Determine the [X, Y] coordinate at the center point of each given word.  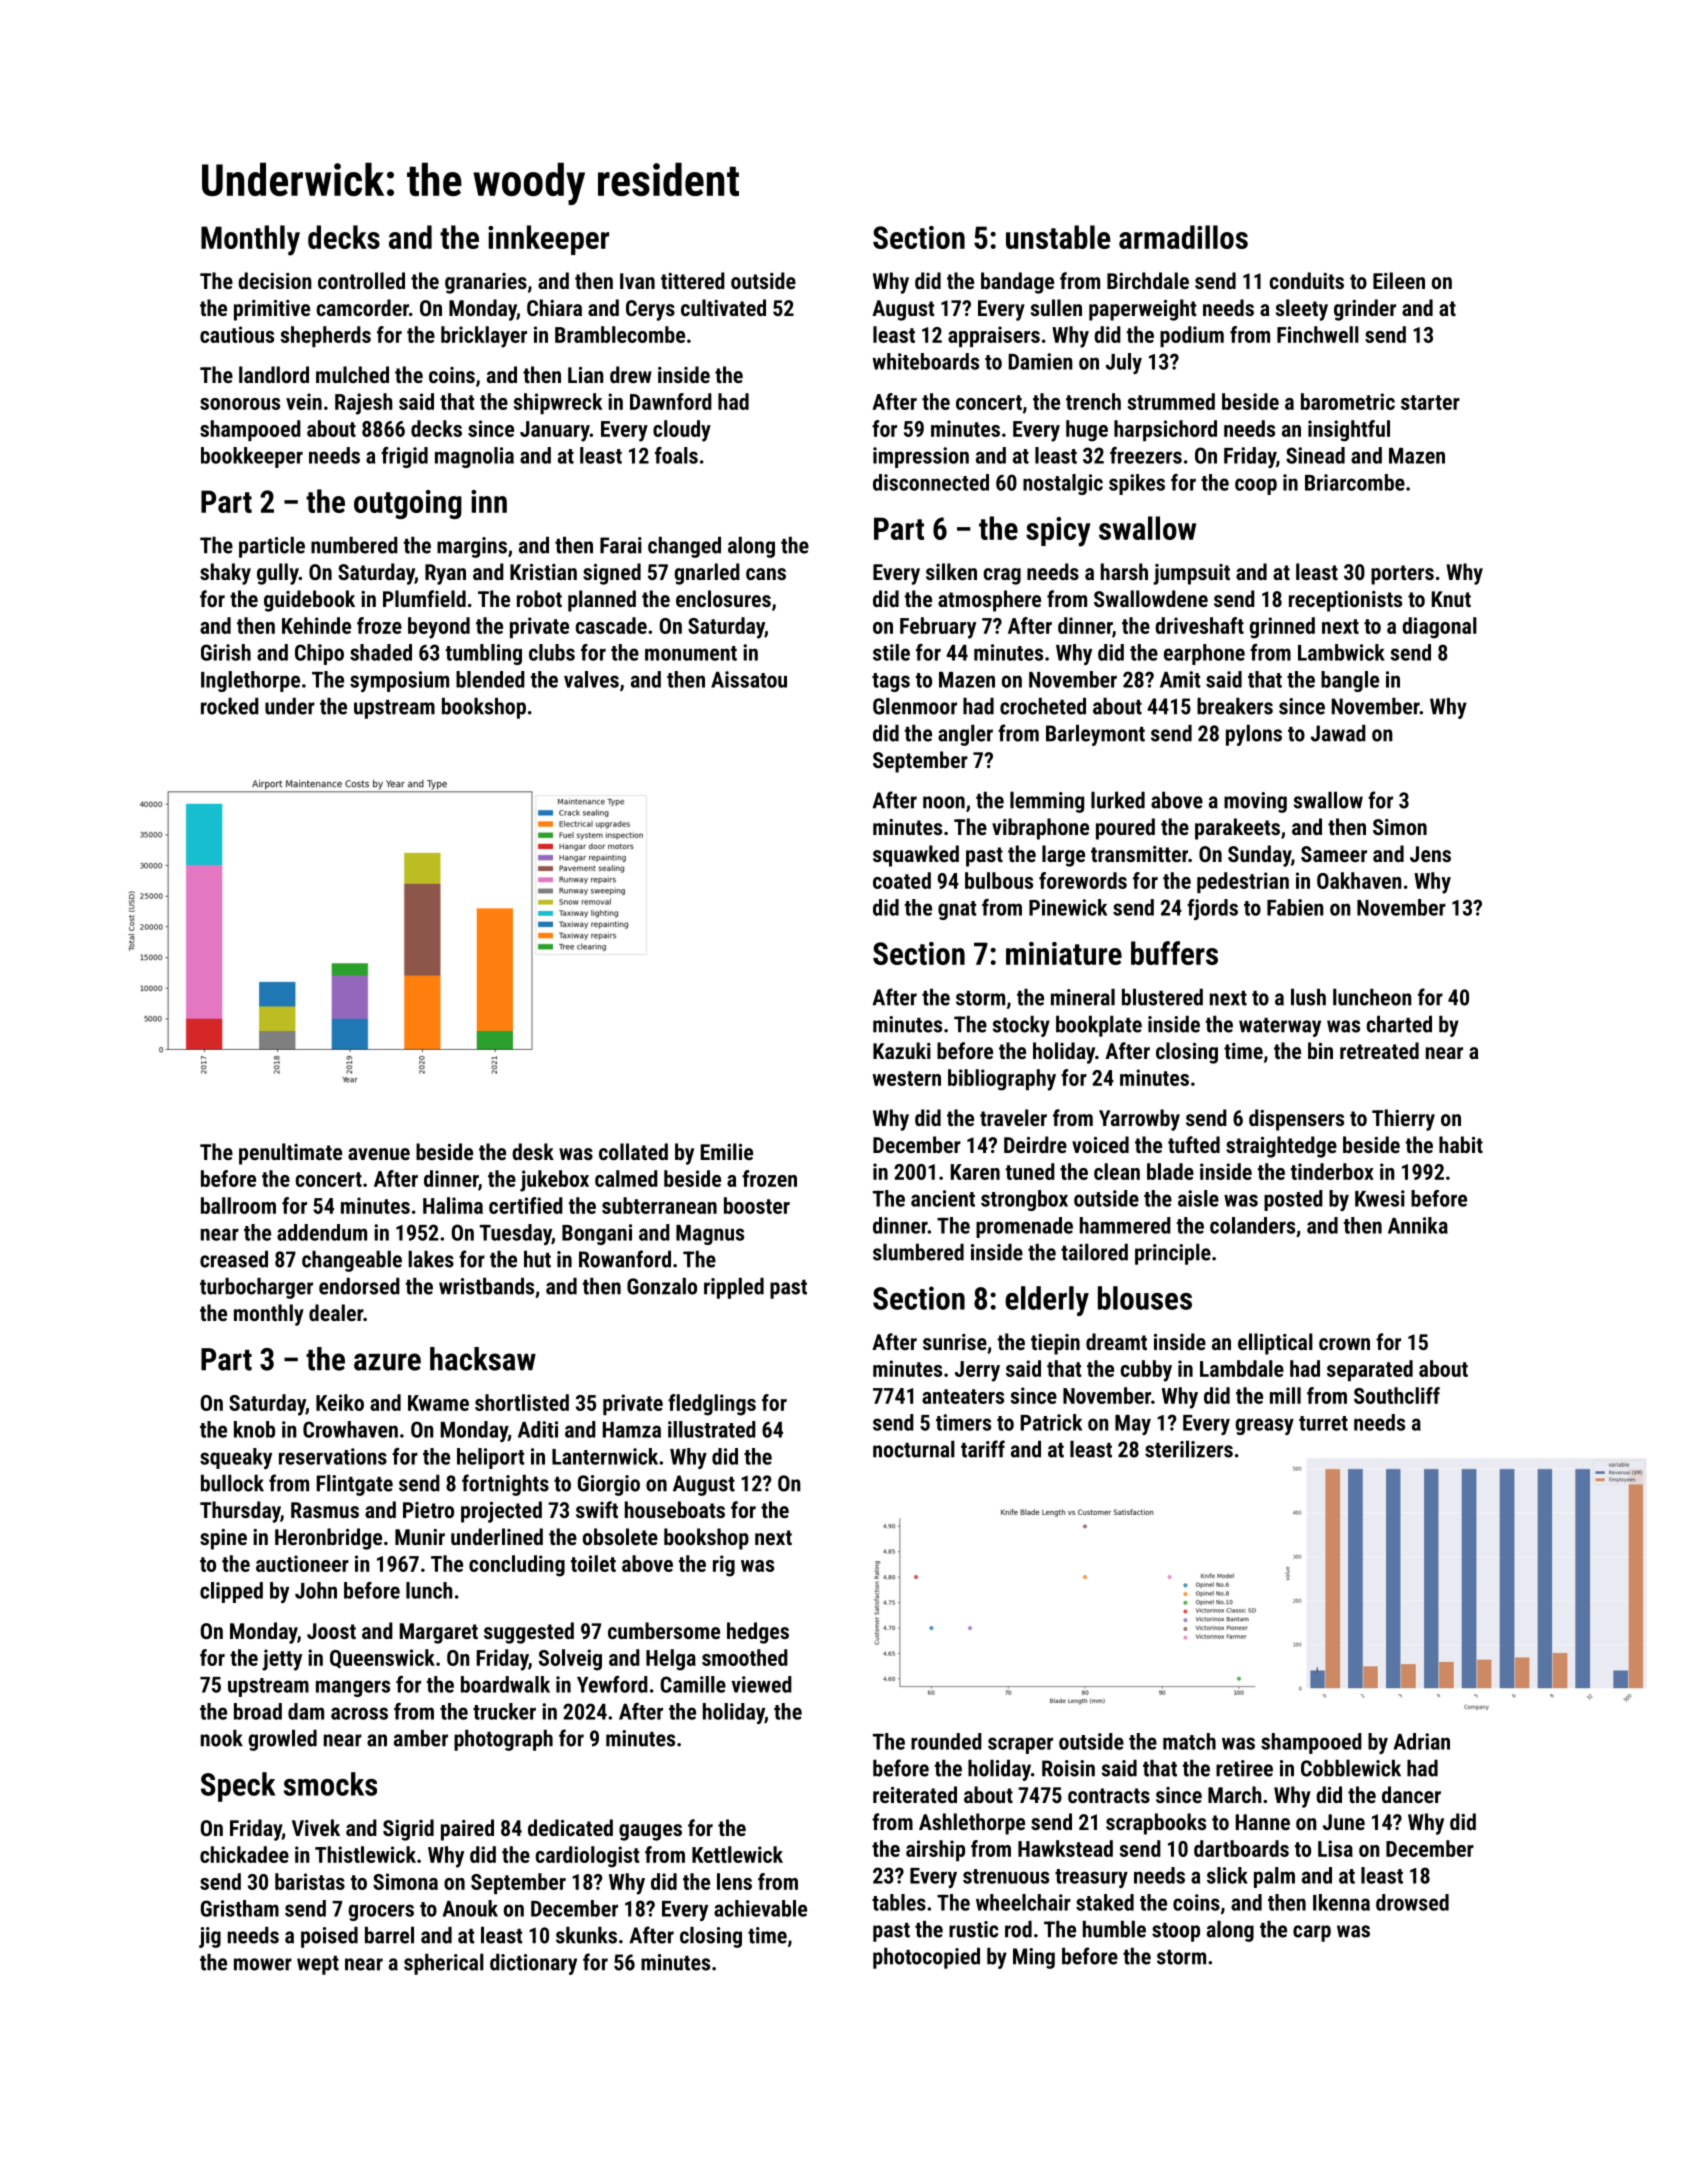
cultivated [723, 307]
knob [254, 1429]
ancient [943, 1198]
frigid [404, 457]
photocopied [926, 1958]
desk [533, 1151]
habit [1461, 1144]
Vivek [316, 1827]
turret [1323, 1423]
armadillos [1183, 237]
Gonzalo [662, 1286]
